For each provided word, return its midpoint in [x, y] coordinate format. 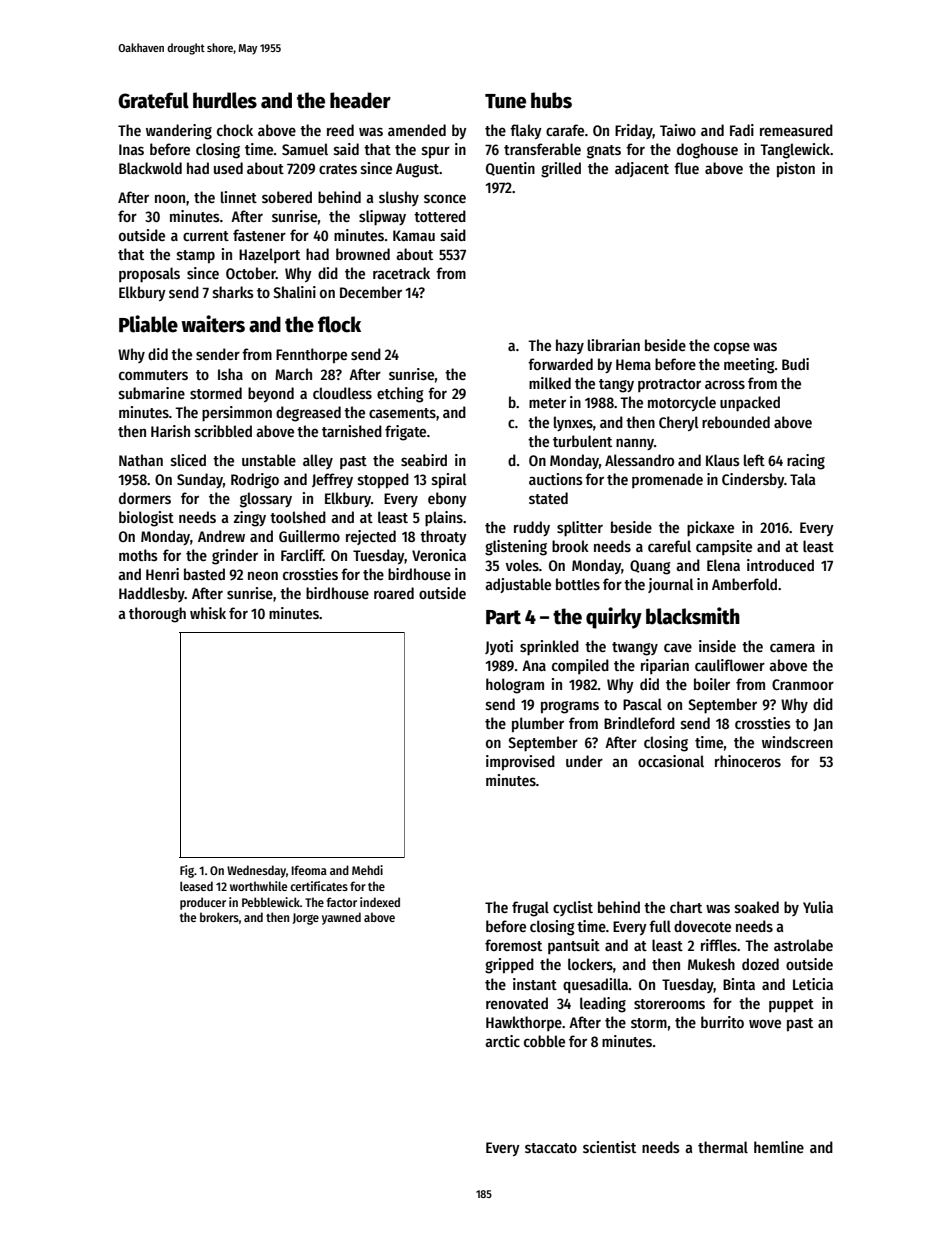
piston [796, 170]
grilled [561, 170]
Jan [823, 724]
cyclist [573, 908]
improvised [520, 763]
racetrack [401, 273]
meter [547, 403]
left [754, 460]
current [206, 236]
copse [732, 348]
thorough [157, 615]
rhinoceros [748, 761]
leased [196, 886]
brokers [219, 917]
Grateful [153, 100]
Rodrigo [255, 481]
